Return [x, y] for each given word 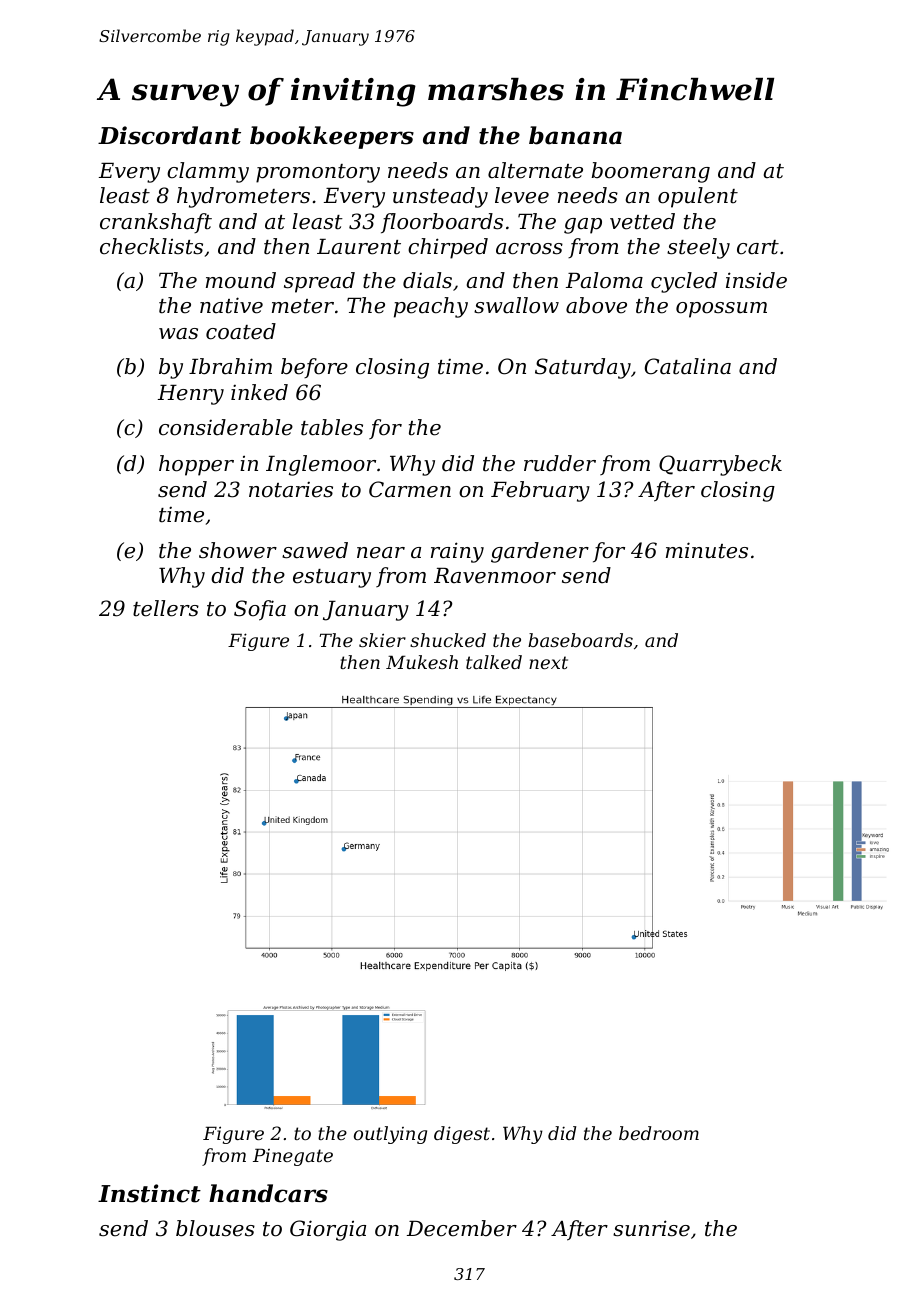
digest [462, 1135]
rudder [560, 463]
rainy [457, 552]
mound [241, 280]
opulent [698, 197]
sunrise [651, 1228]
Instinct [149, 1193]
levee [522, 195]
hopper [196, 465]
